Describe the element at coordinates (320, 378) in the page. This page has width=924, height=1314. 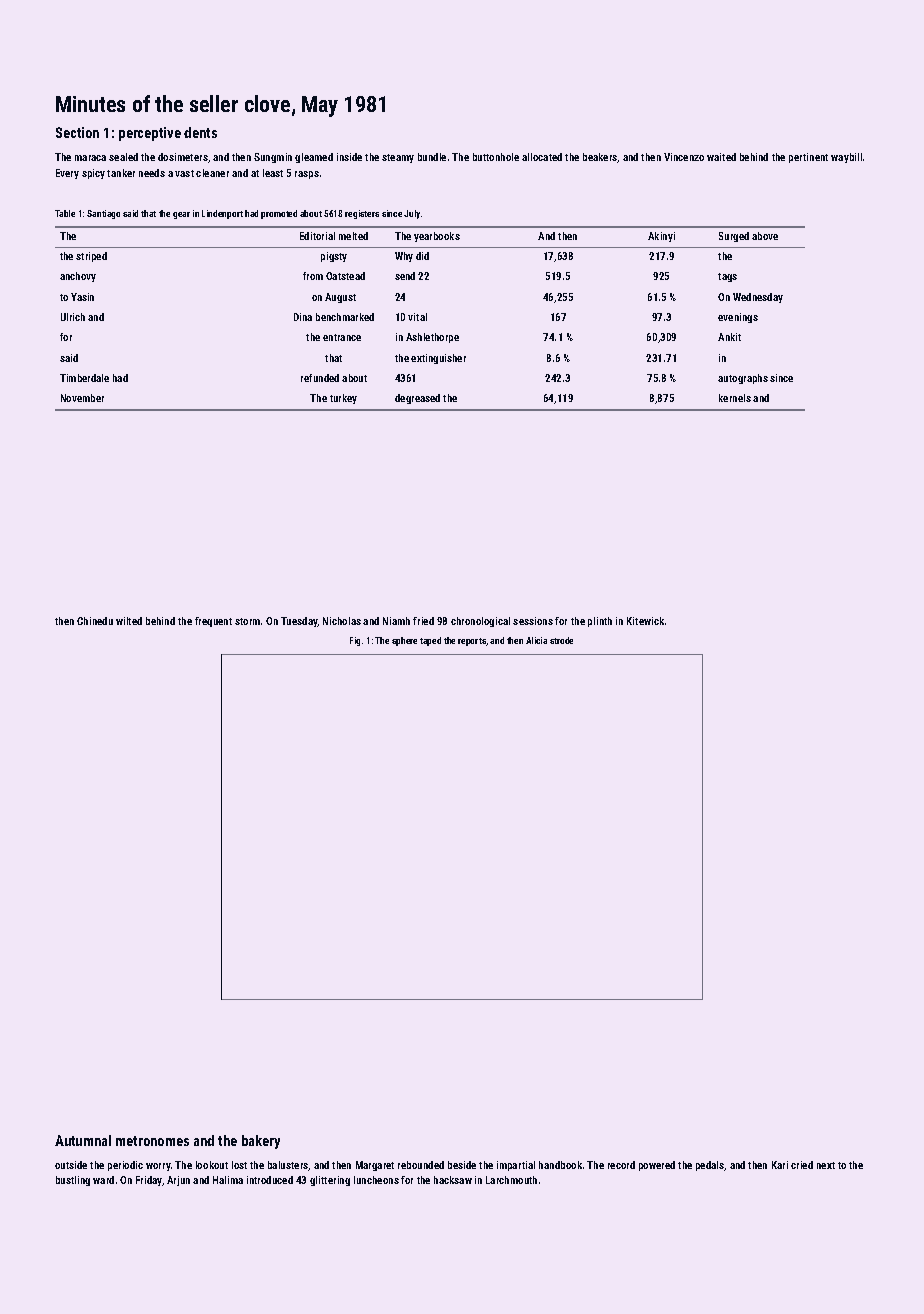
I see `refunded` at that location.
